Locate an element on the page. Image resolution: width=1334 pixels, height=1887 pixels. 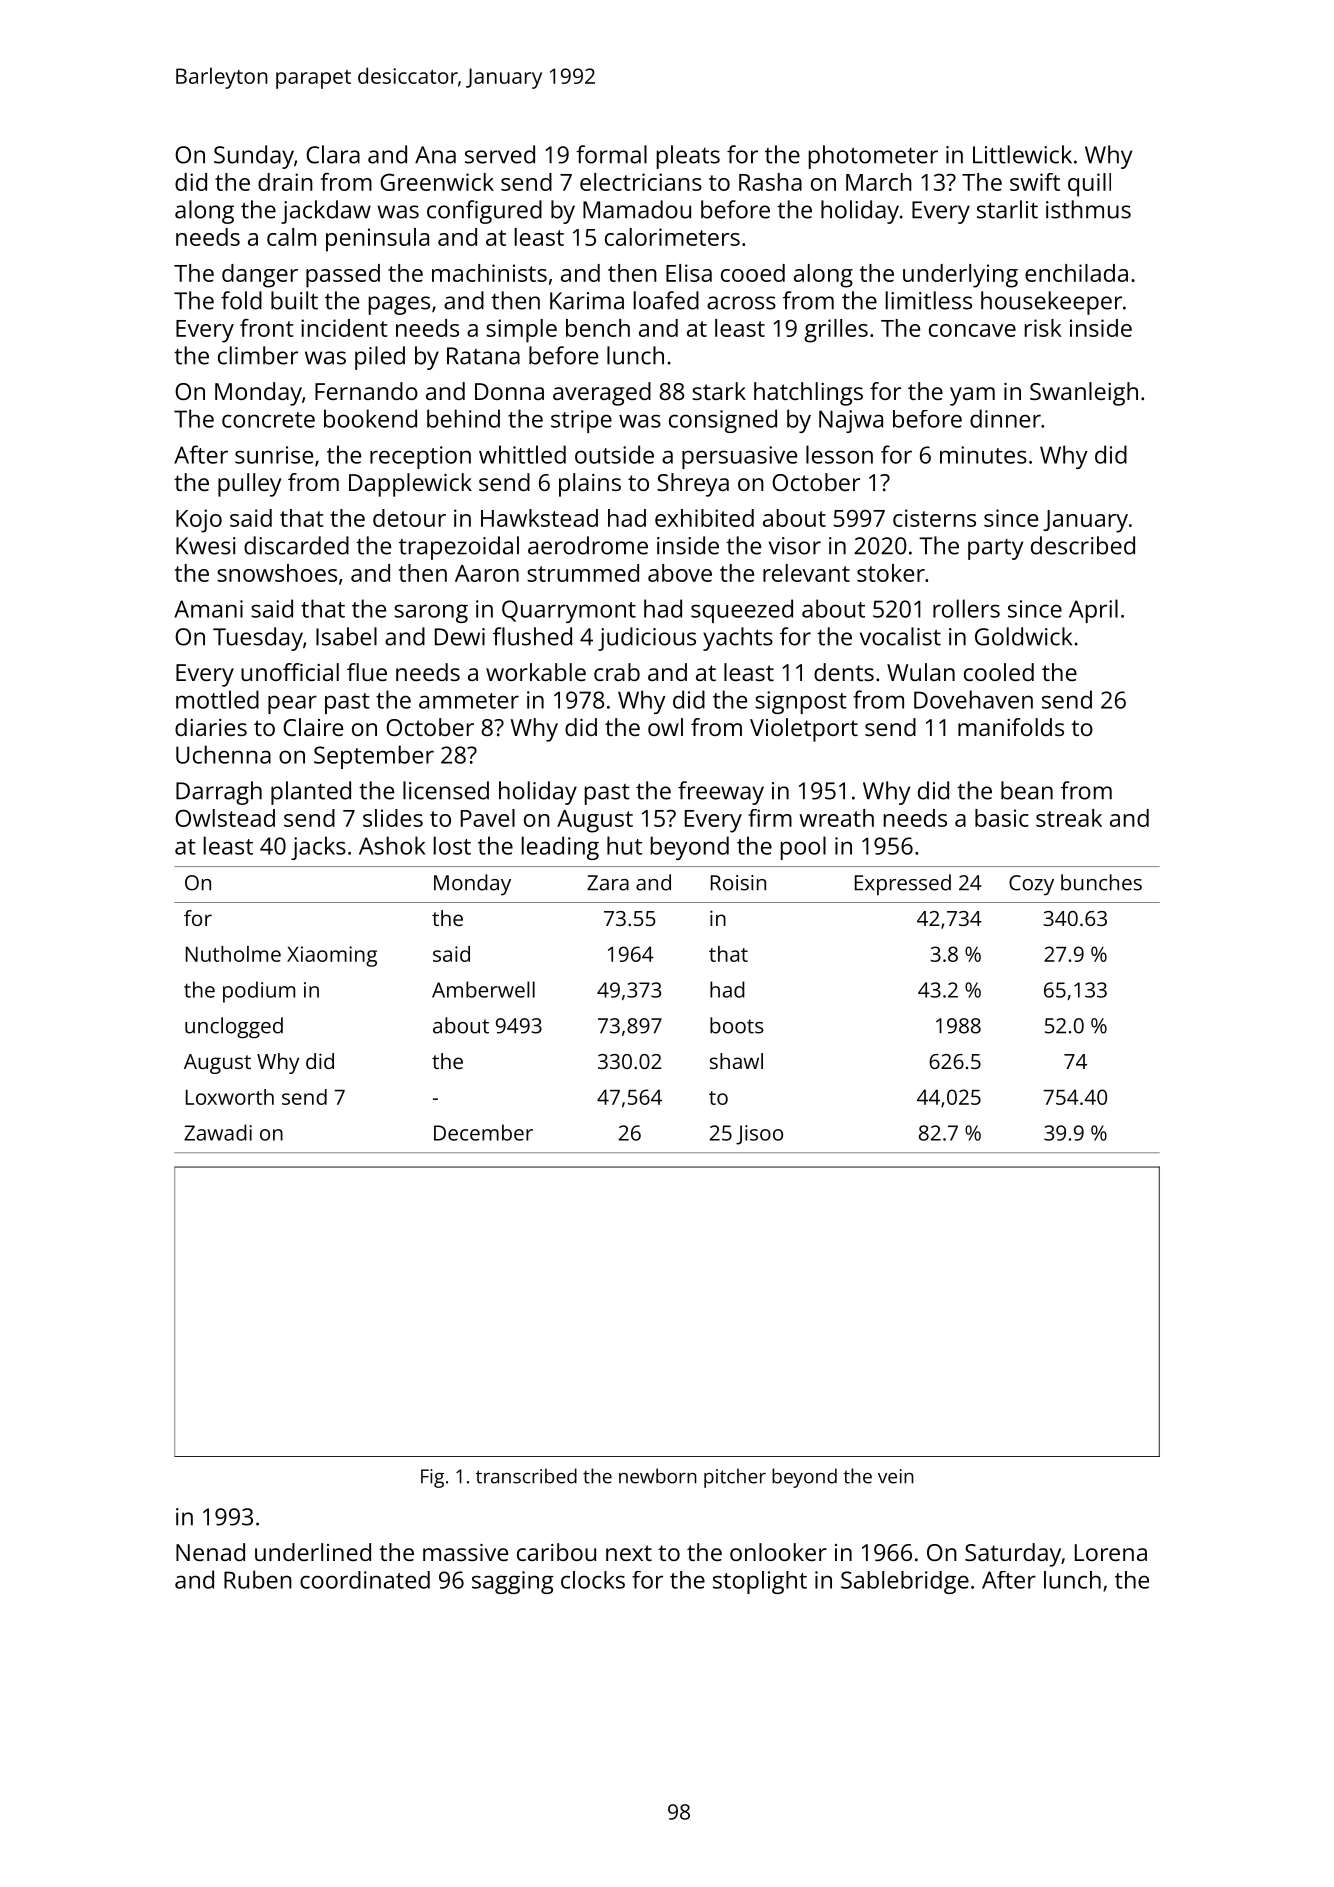
April is located at coordinates (1093, 611).
